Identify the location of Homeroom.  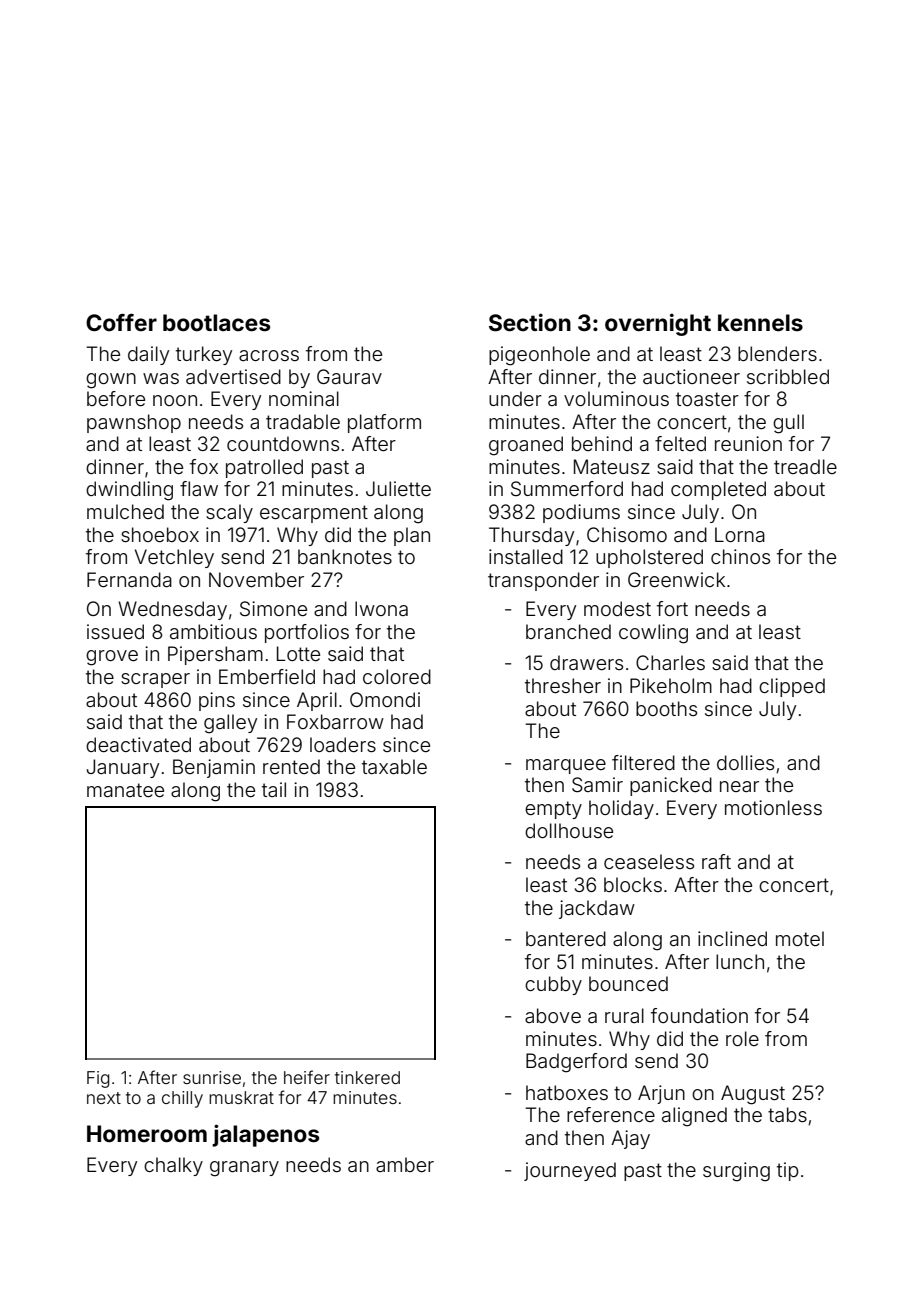
(147, 1134).
